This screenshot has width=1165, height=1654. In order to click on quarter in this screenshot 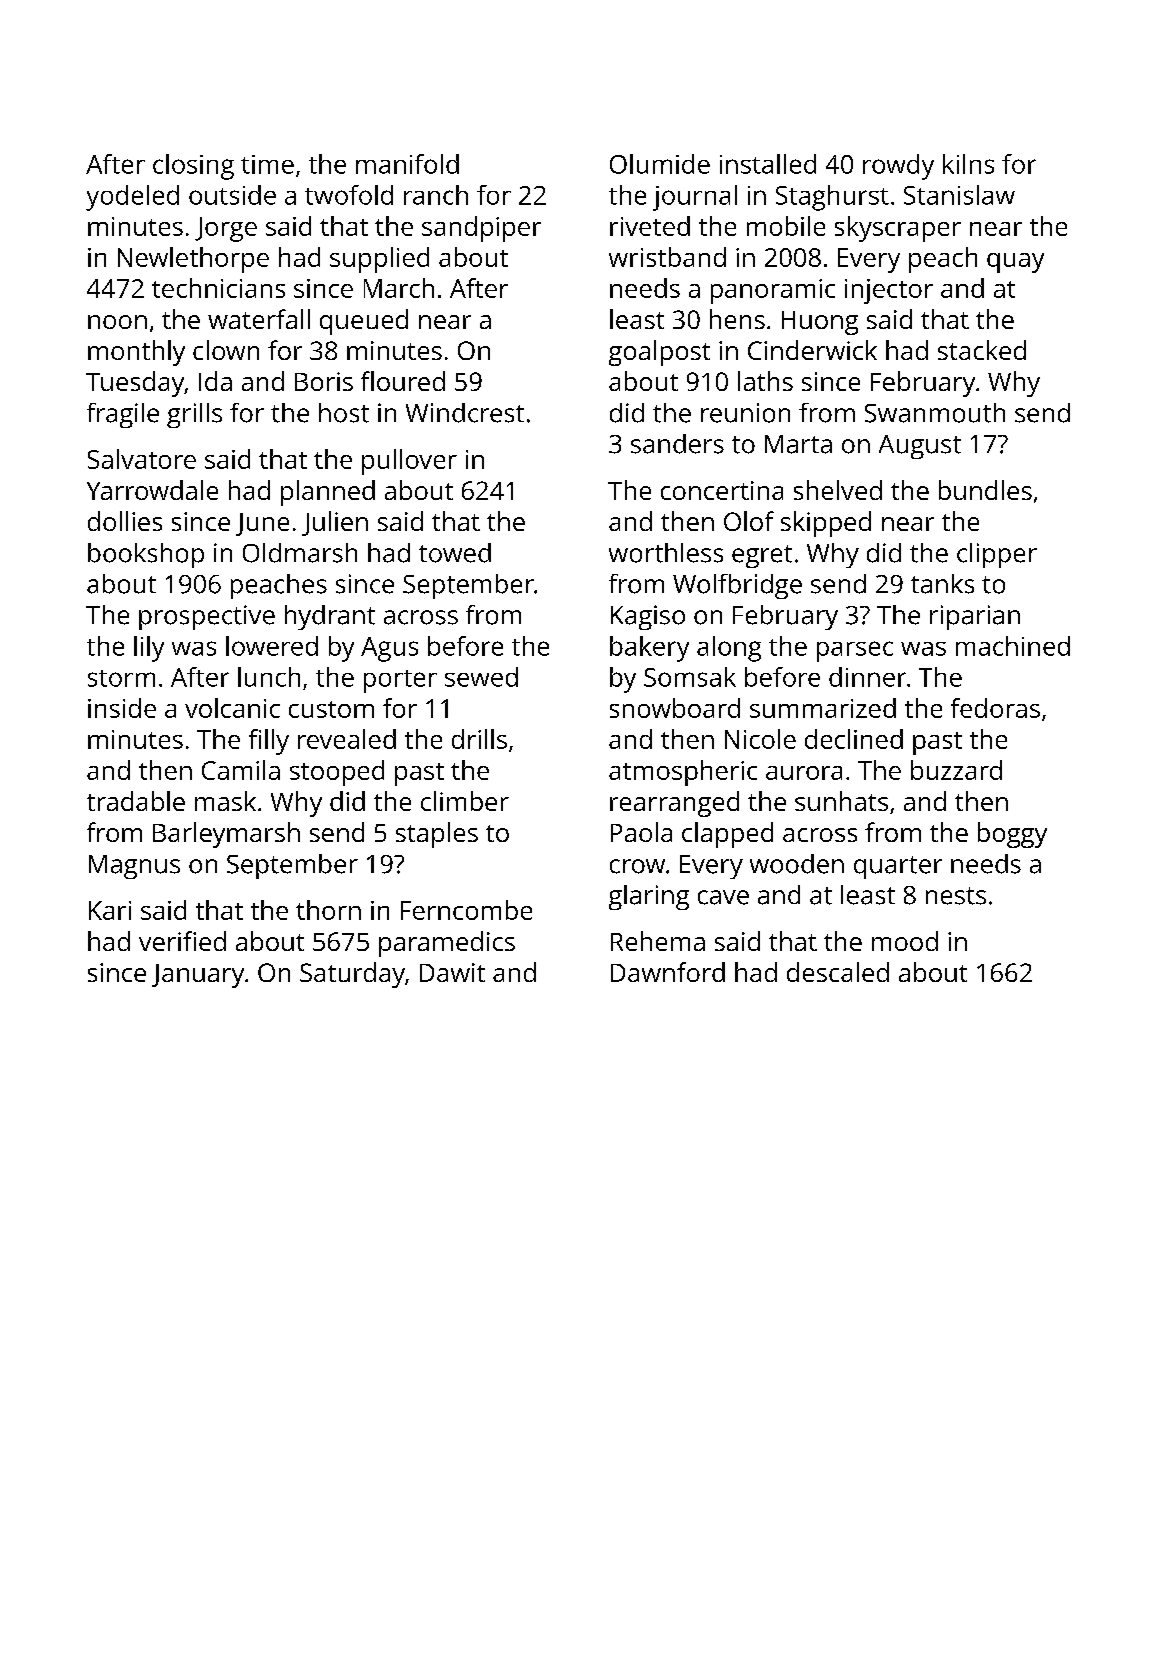, I will do `click(898, 867)`.
